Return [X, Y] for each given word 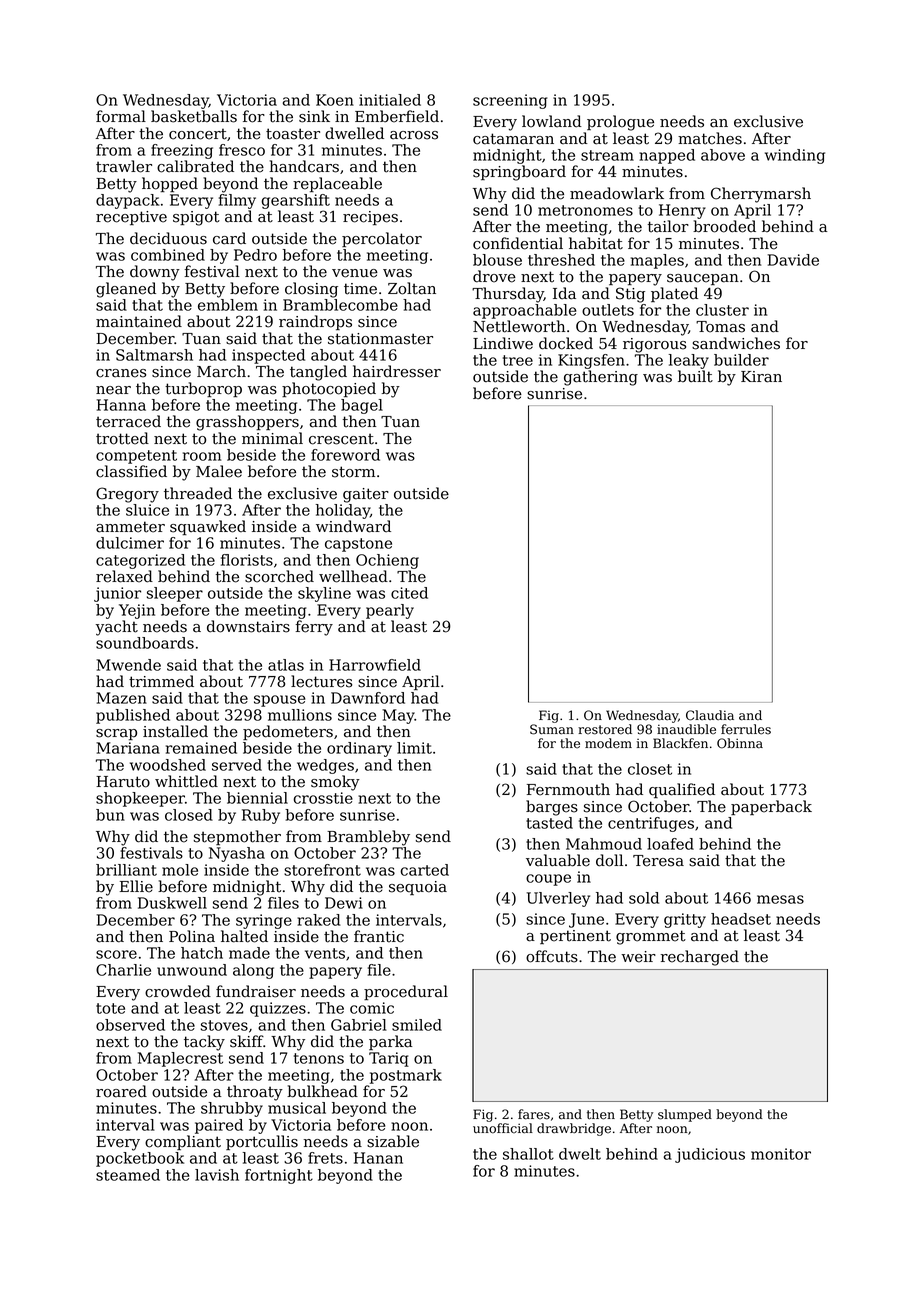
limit [414, 748]
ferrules [746, 729]
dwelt [580, 1154]
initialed [390, 100]
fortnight [279, 1176]
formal [121, 116]
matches [710, 138]
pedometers [288, 732]
